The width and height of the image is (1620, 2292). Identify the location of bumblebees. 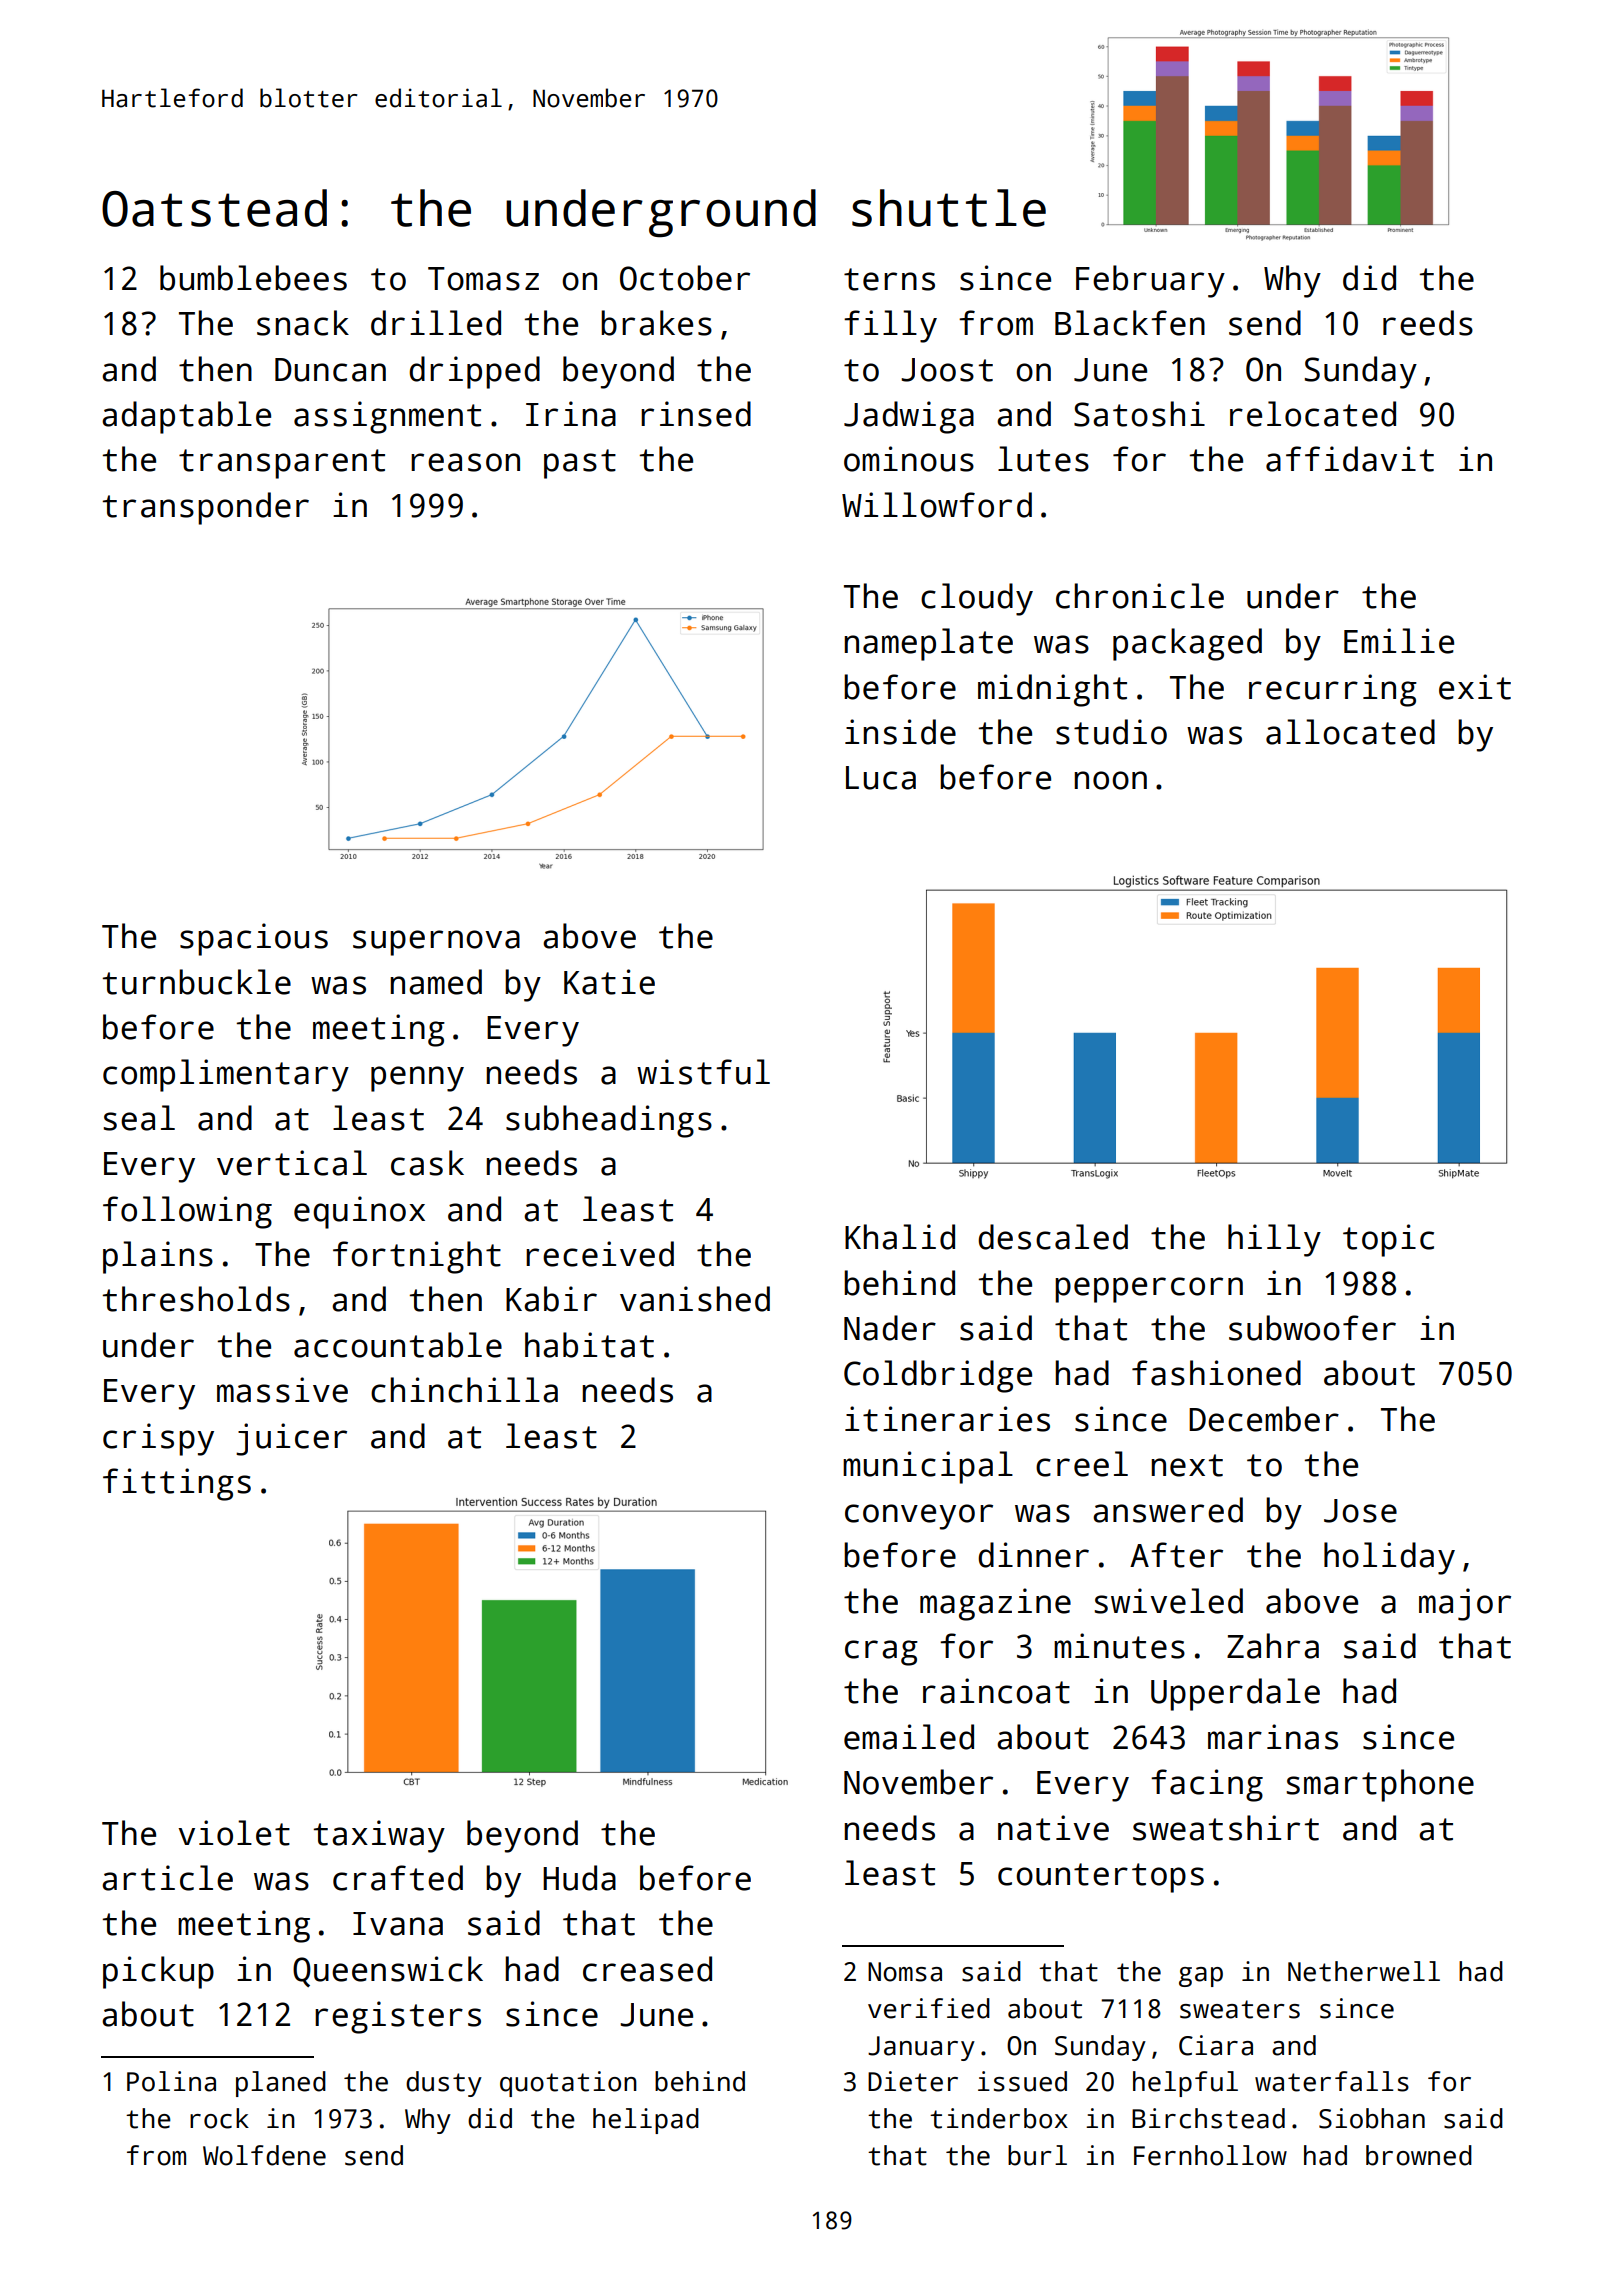
(253, 278).
